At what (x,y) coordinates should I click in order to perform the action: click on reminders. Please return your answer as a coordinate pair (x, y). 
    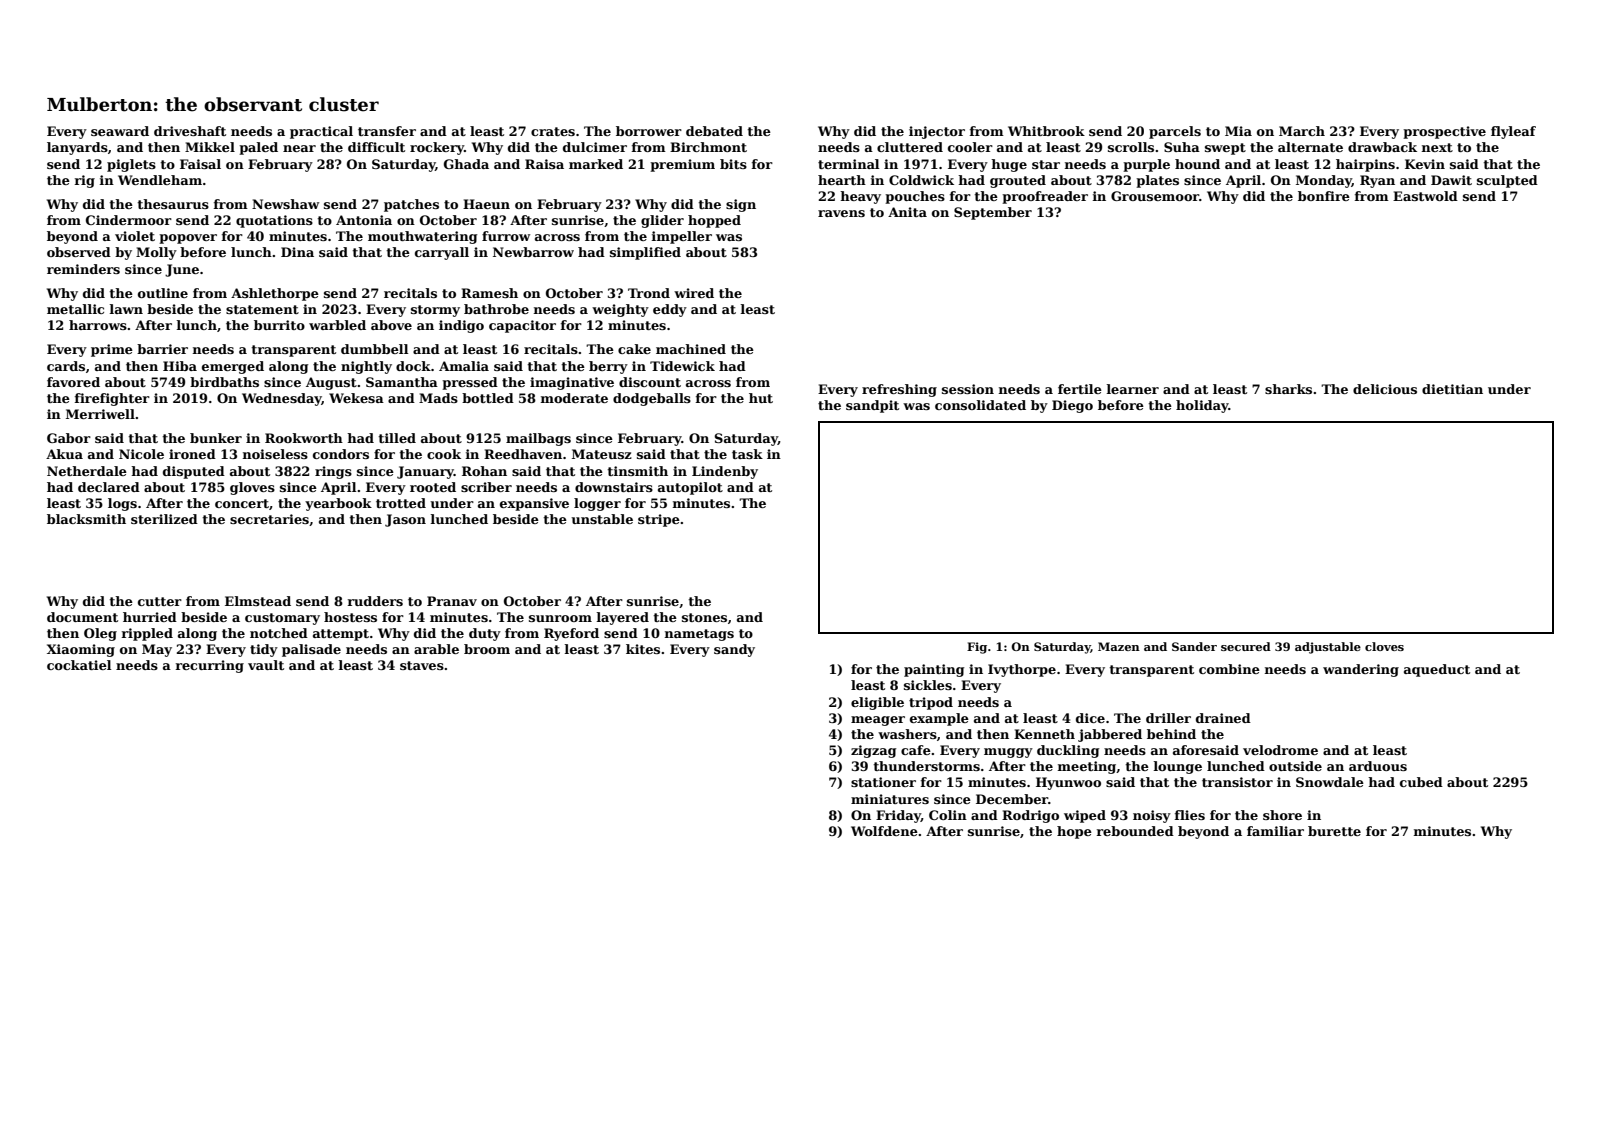
    Looking at the image, I should click on (83, 269).
